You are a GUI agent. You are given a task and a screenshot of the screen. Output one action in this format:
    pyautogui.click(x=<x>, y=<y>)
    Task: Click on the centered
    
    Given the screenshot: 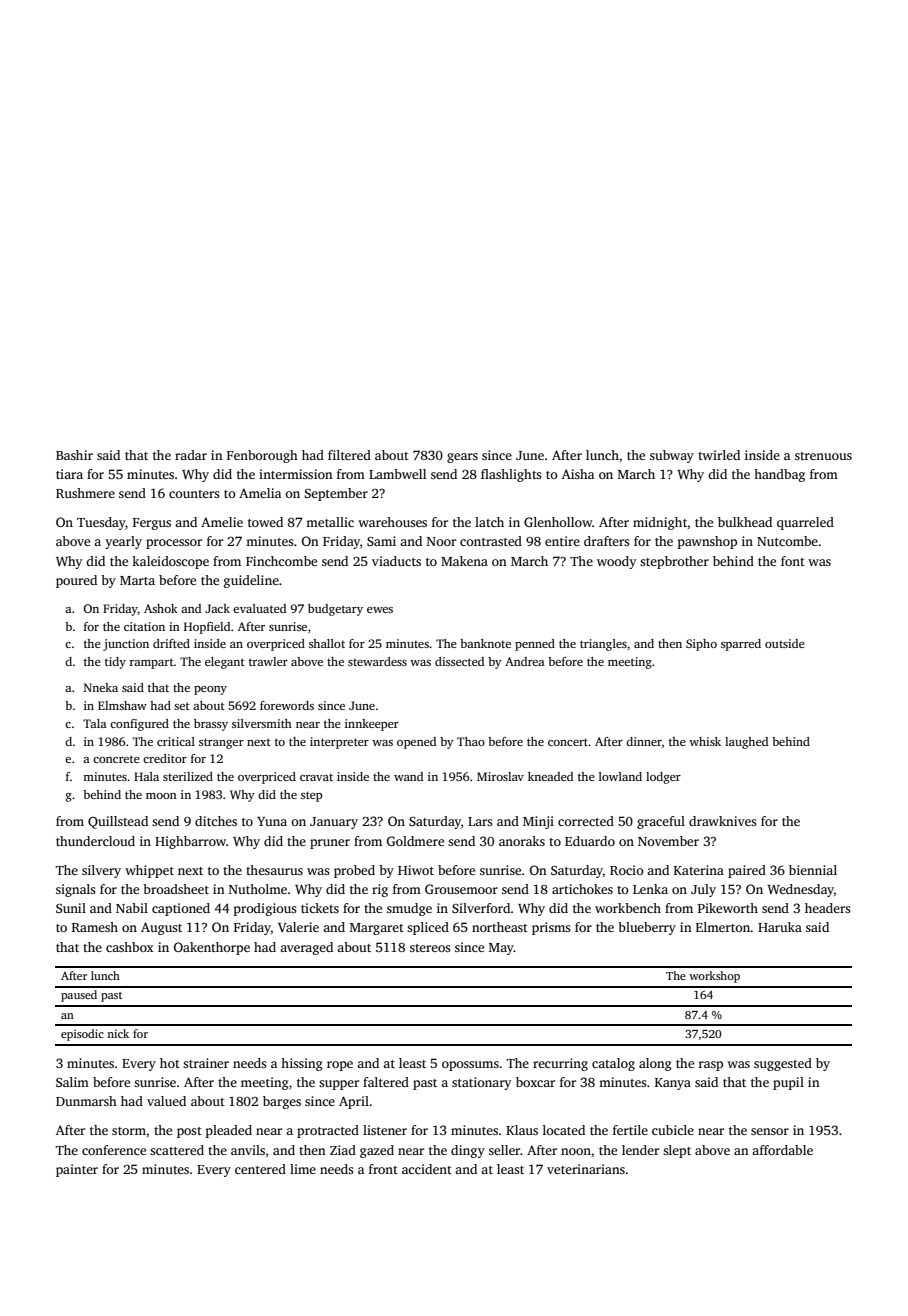 What is the action you would take?
    pyautogui.click(x=260, y=1169)
